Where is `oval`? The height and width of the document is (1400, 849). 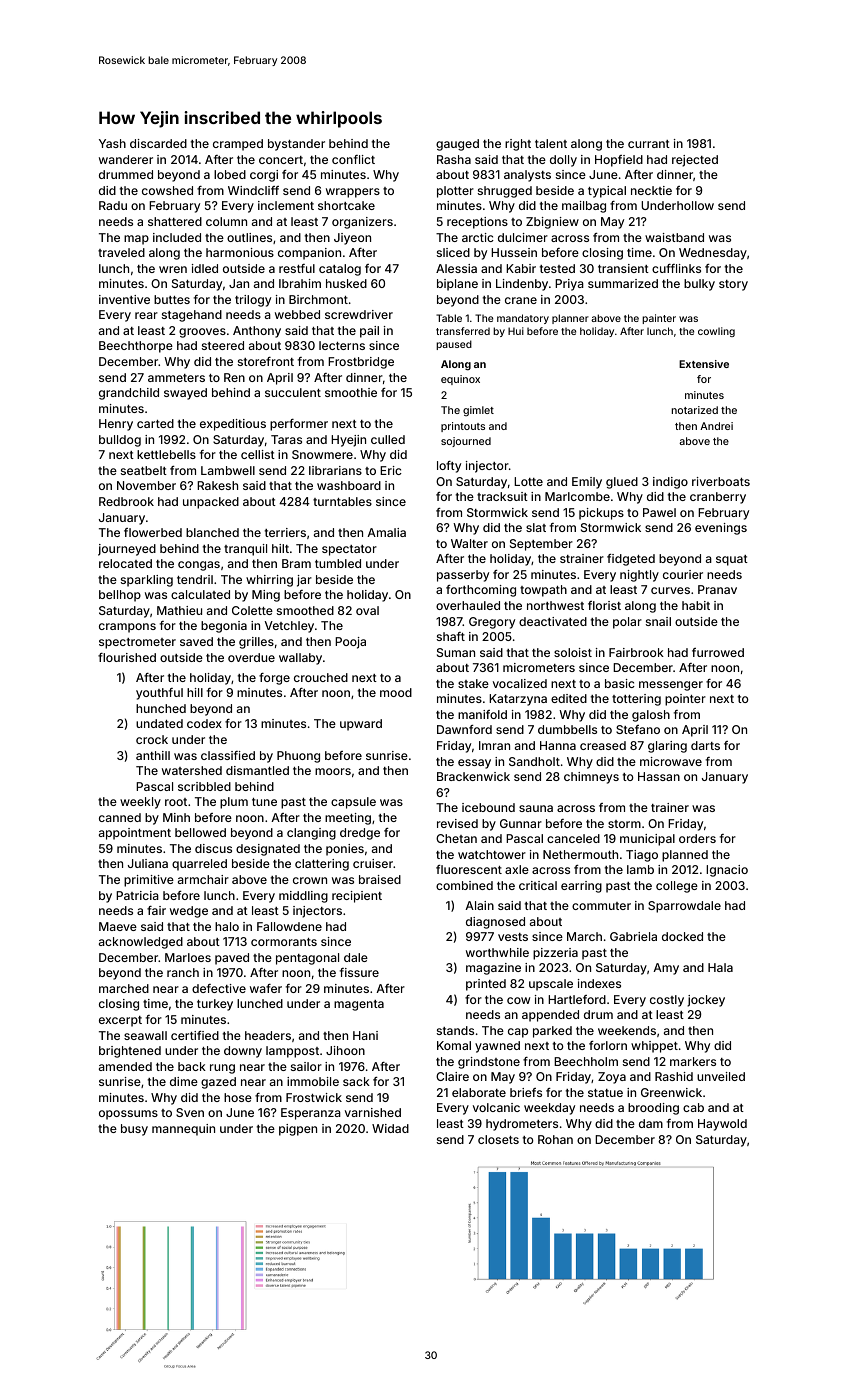
oval is located at coordinates (367, 610).
